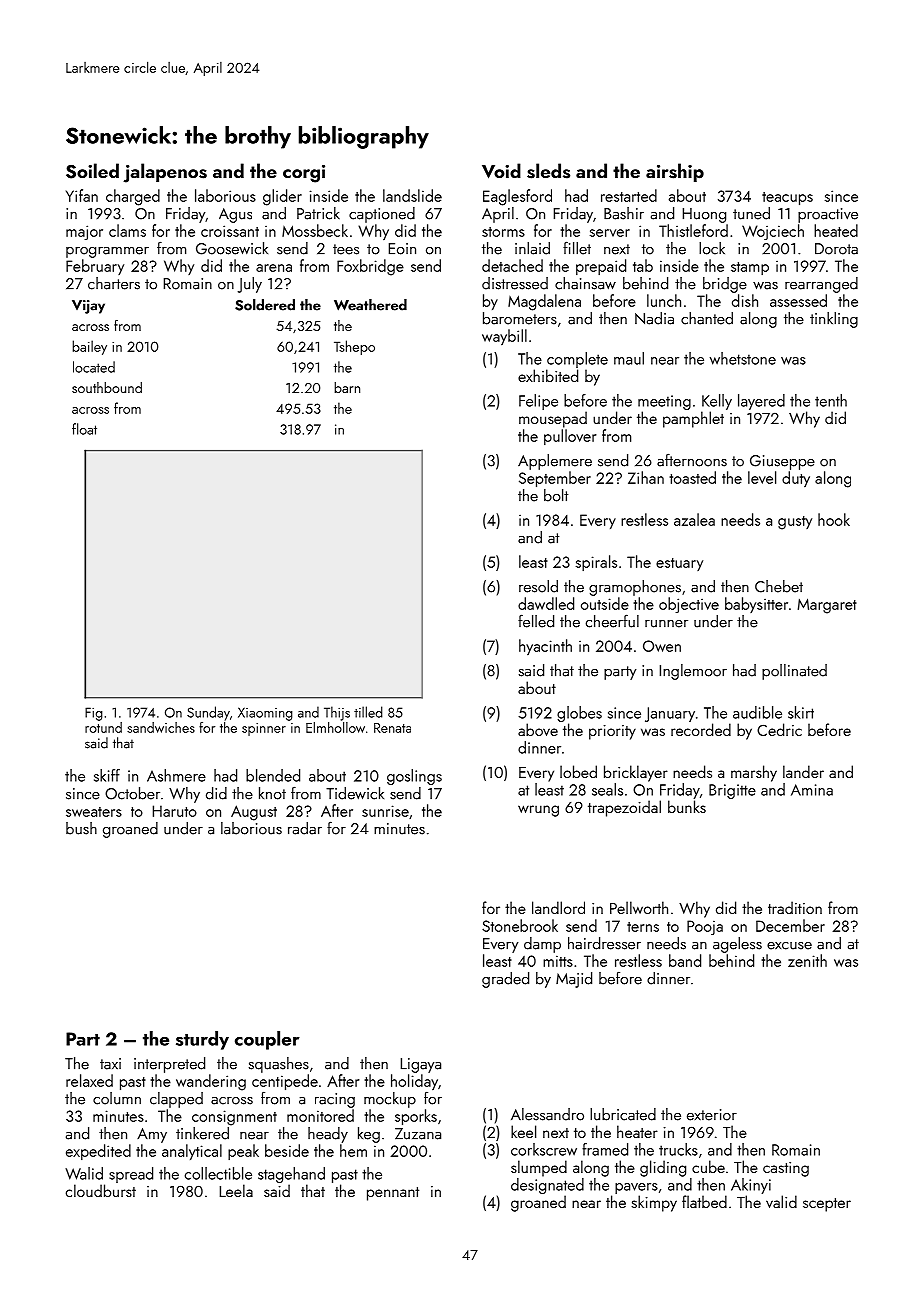 The height and width of the screenshot is (1308, 924). What do you see at coordinates (81, 828) in the screenshot?
I see `bush` at bounding box center [81, 828].
